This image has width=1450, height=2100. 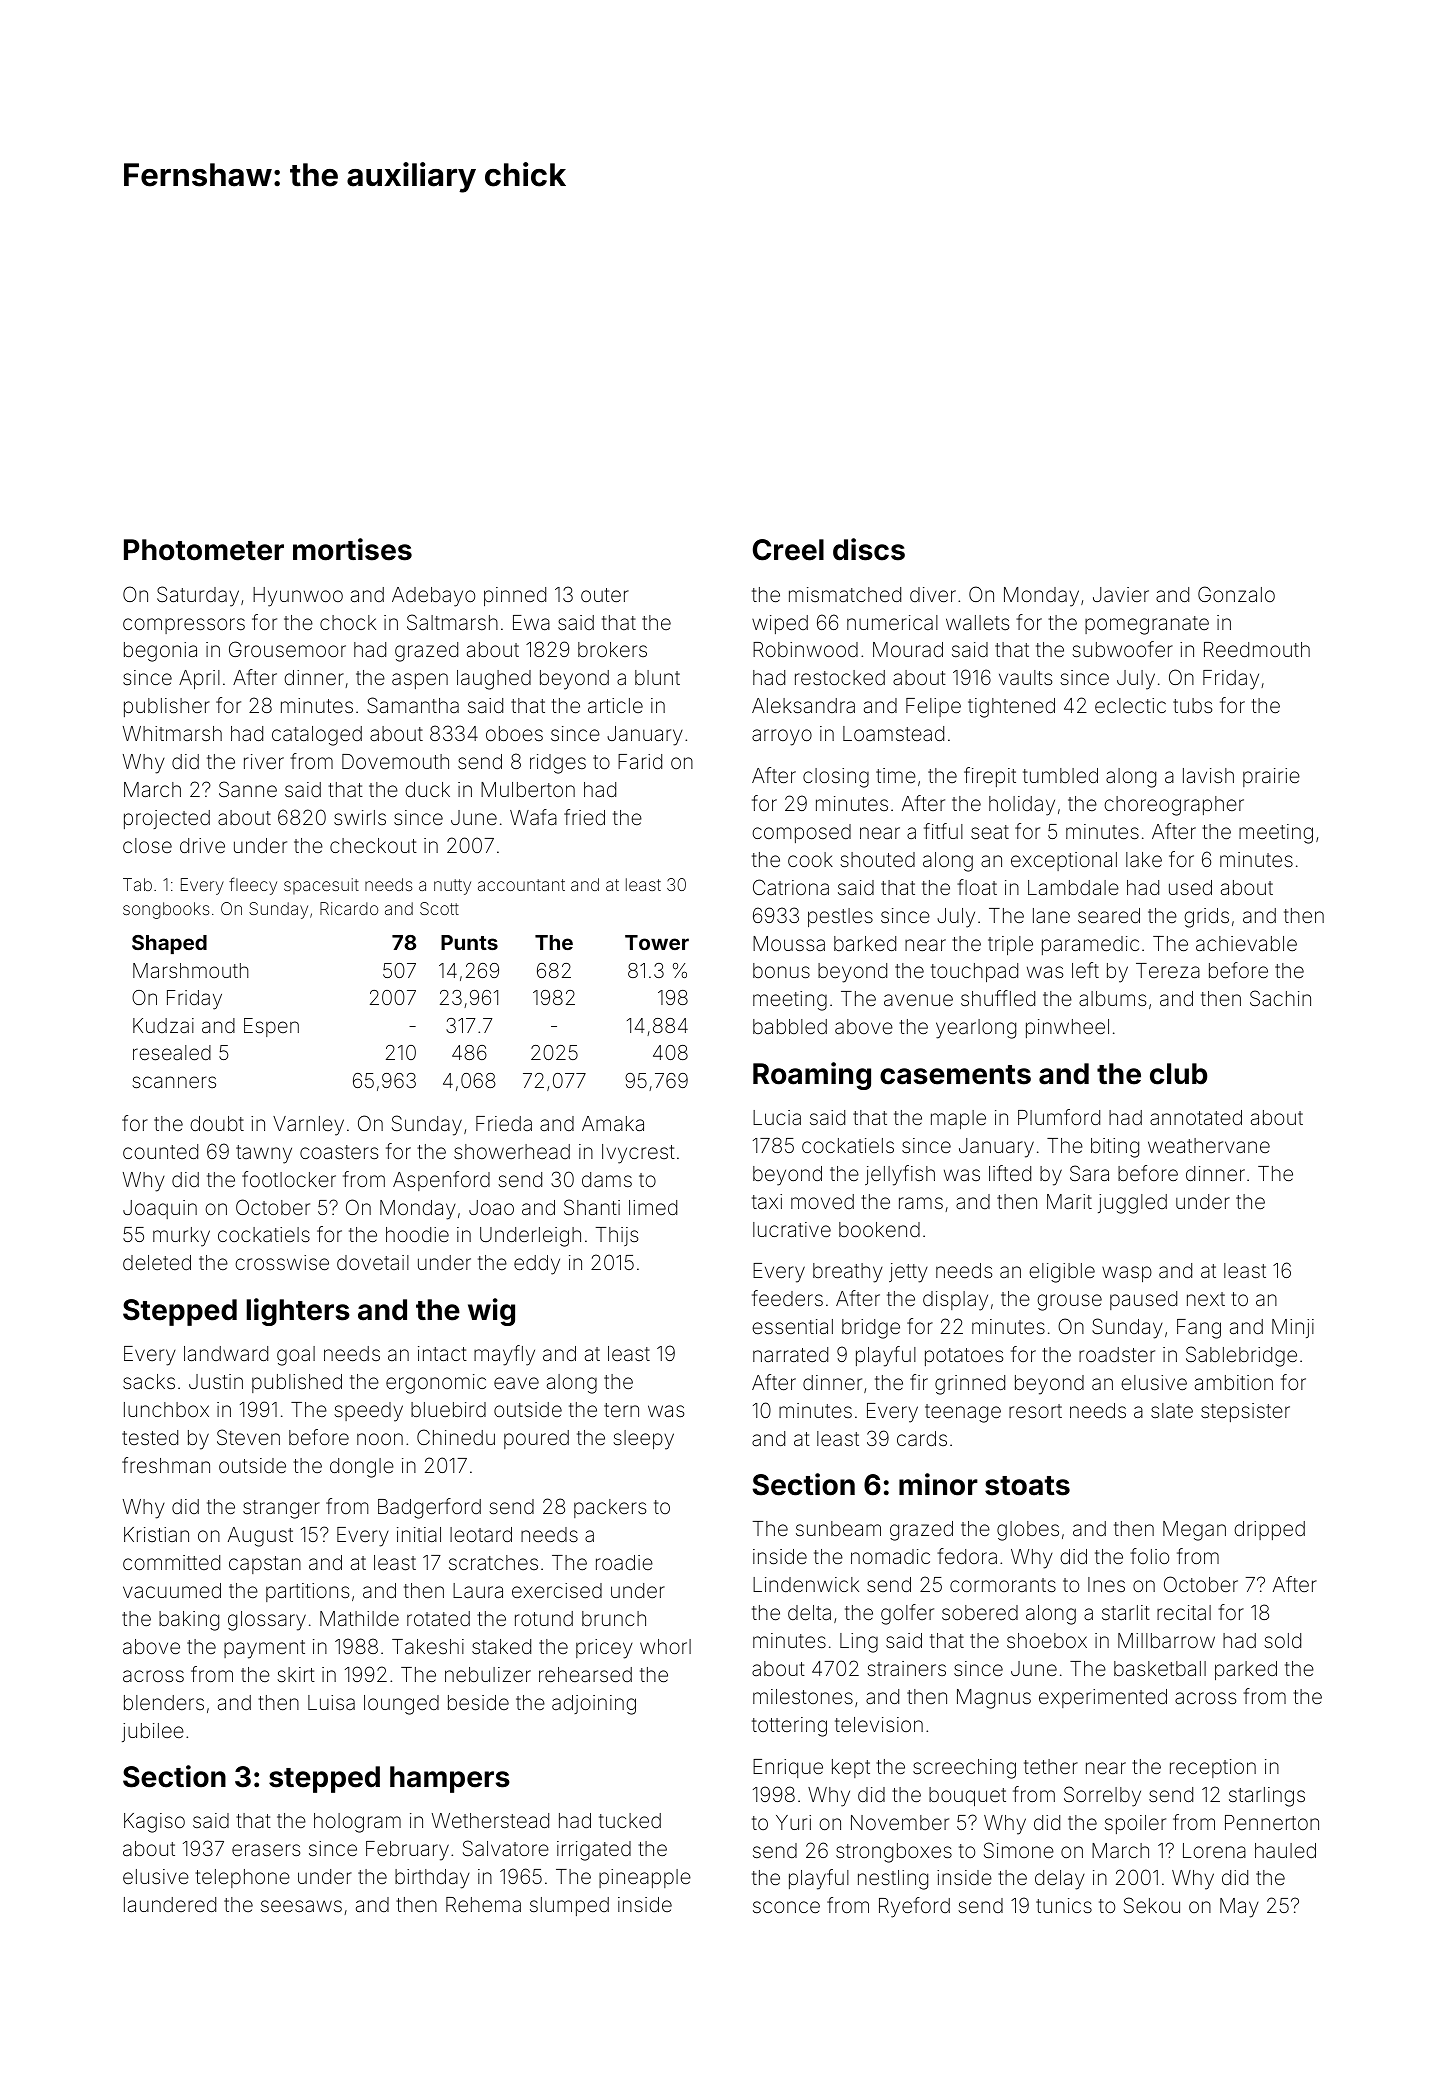 What do you see at coordinates (1209, 1145) in the image?
I see `weathervane` at bounding box center [1209, 1145].
